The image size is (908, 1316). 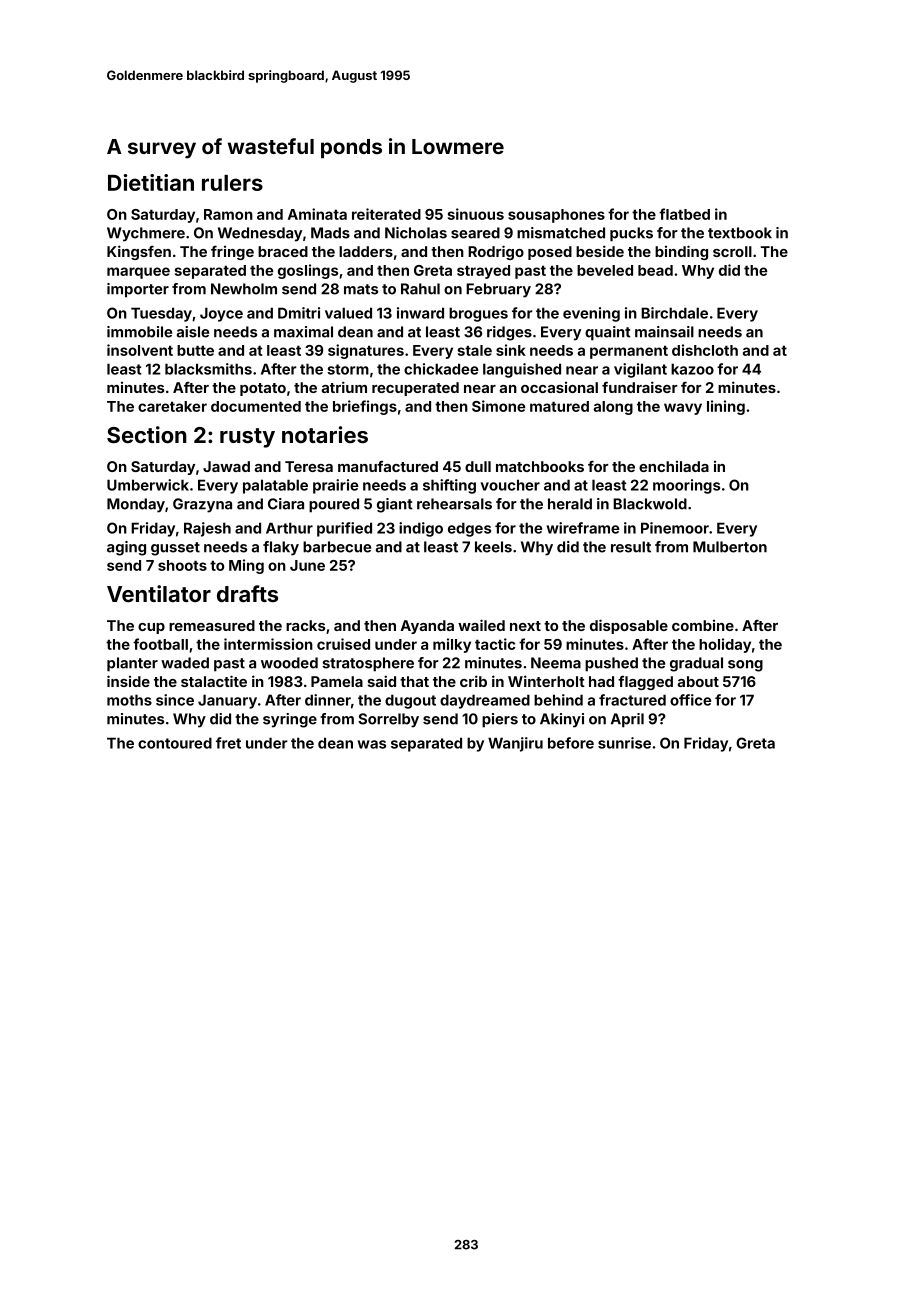 What do you see at coordinates (556, 216) in the screenshot?
I see `sousaphones` at bounding box center [556, 216].
